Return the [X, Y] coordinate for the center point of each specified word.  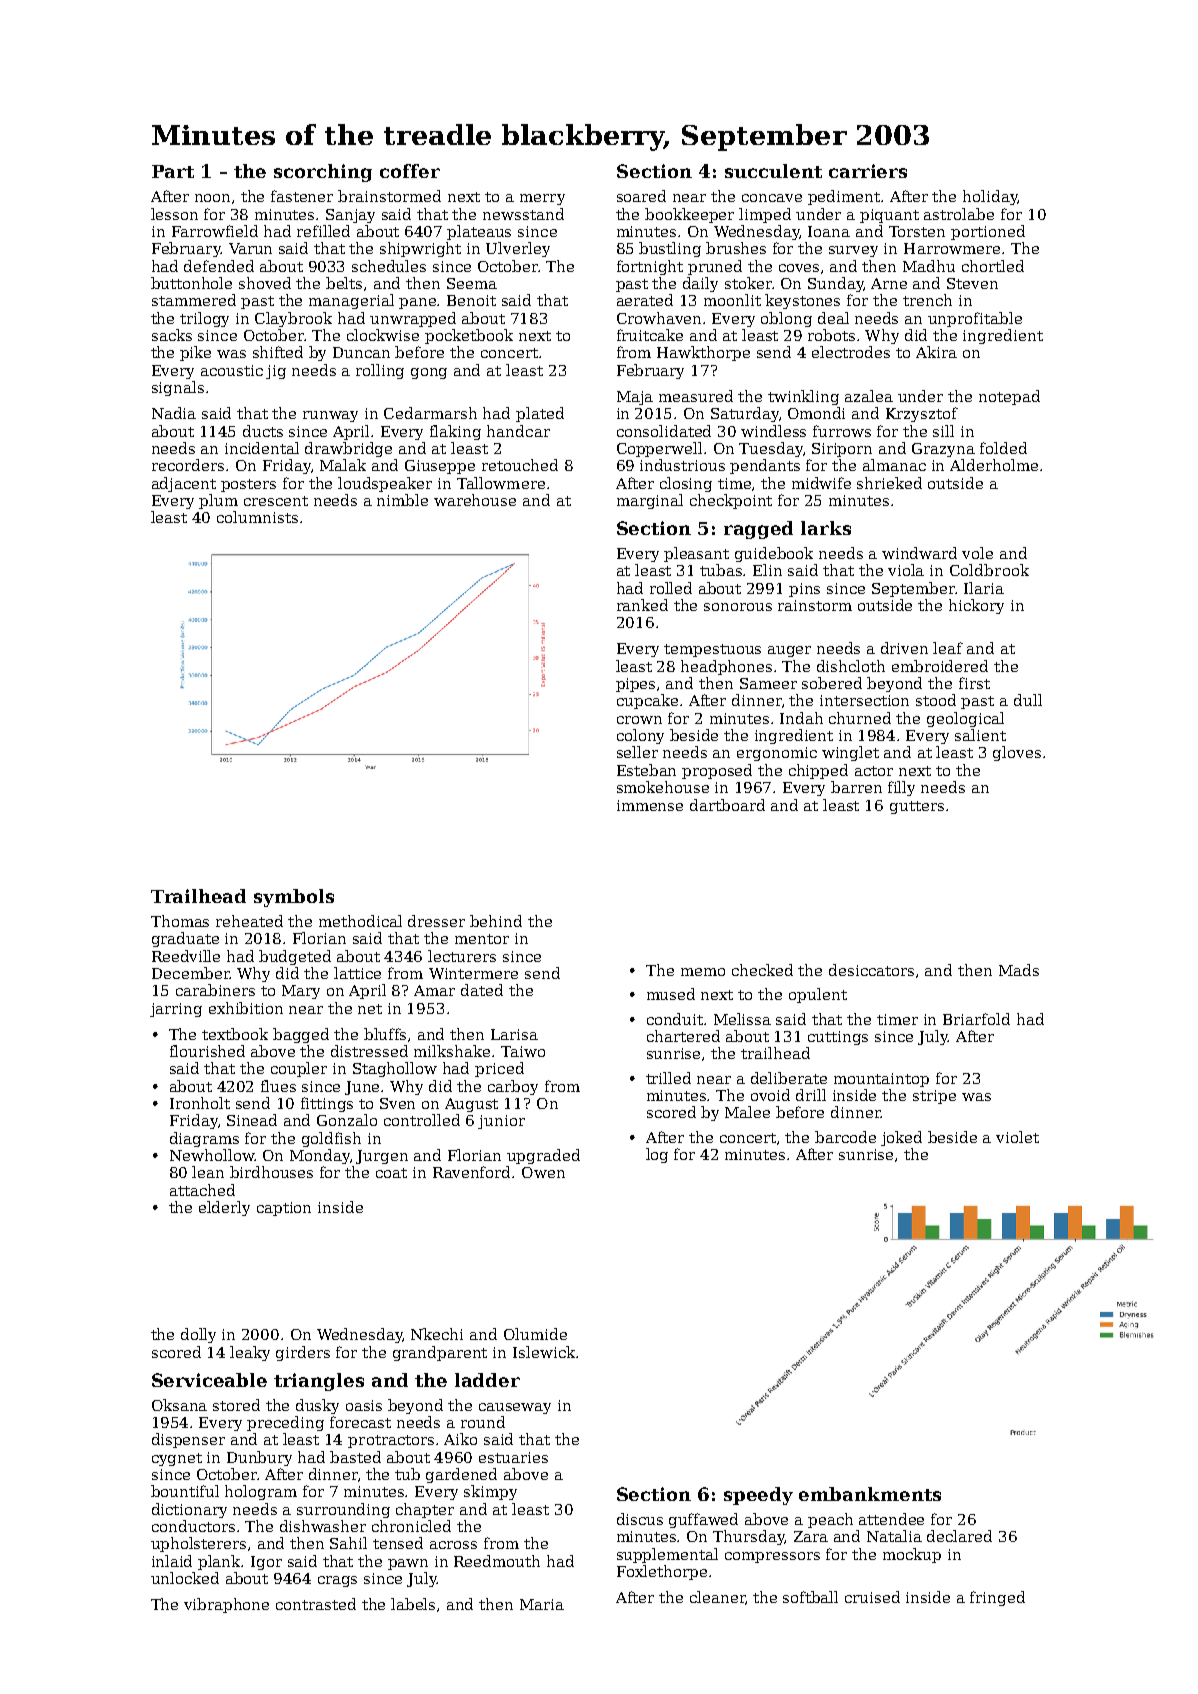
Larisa [514, 1034]
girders [303, 1353]
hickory [976, 606]
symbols [294, 898]
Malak [343, 465]
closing [686, 484]
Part [173, 171]
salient [980, 735]
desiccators [871, 970]
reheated [249, 921]
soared [641, 196]
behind [496, 921]
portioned [988, 232]
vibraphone [226, 1605]
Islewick [544, 1352]
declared [959, 1536]
